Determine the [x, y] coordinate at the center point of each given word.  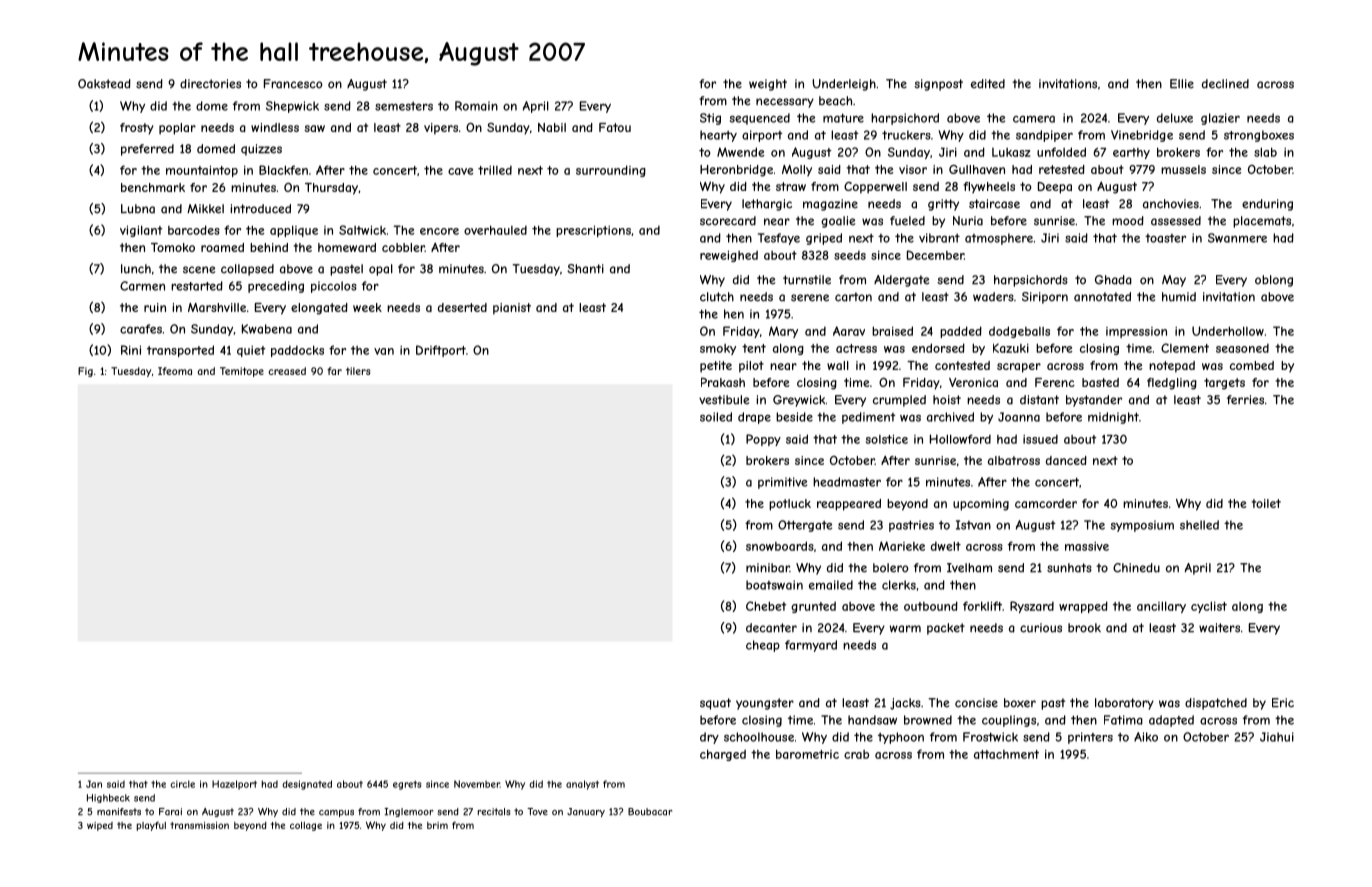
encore [439, 231]
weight [768, 85]
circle [182, 784]
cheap [763, 646]
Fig [85, 372]
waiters [1219, 628]
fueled [907, 221]
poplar [177, 129]
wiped [100, 826]
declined [1225, 84]
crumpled [899, 401]
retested [1062, 169]
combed [1252, 365]
